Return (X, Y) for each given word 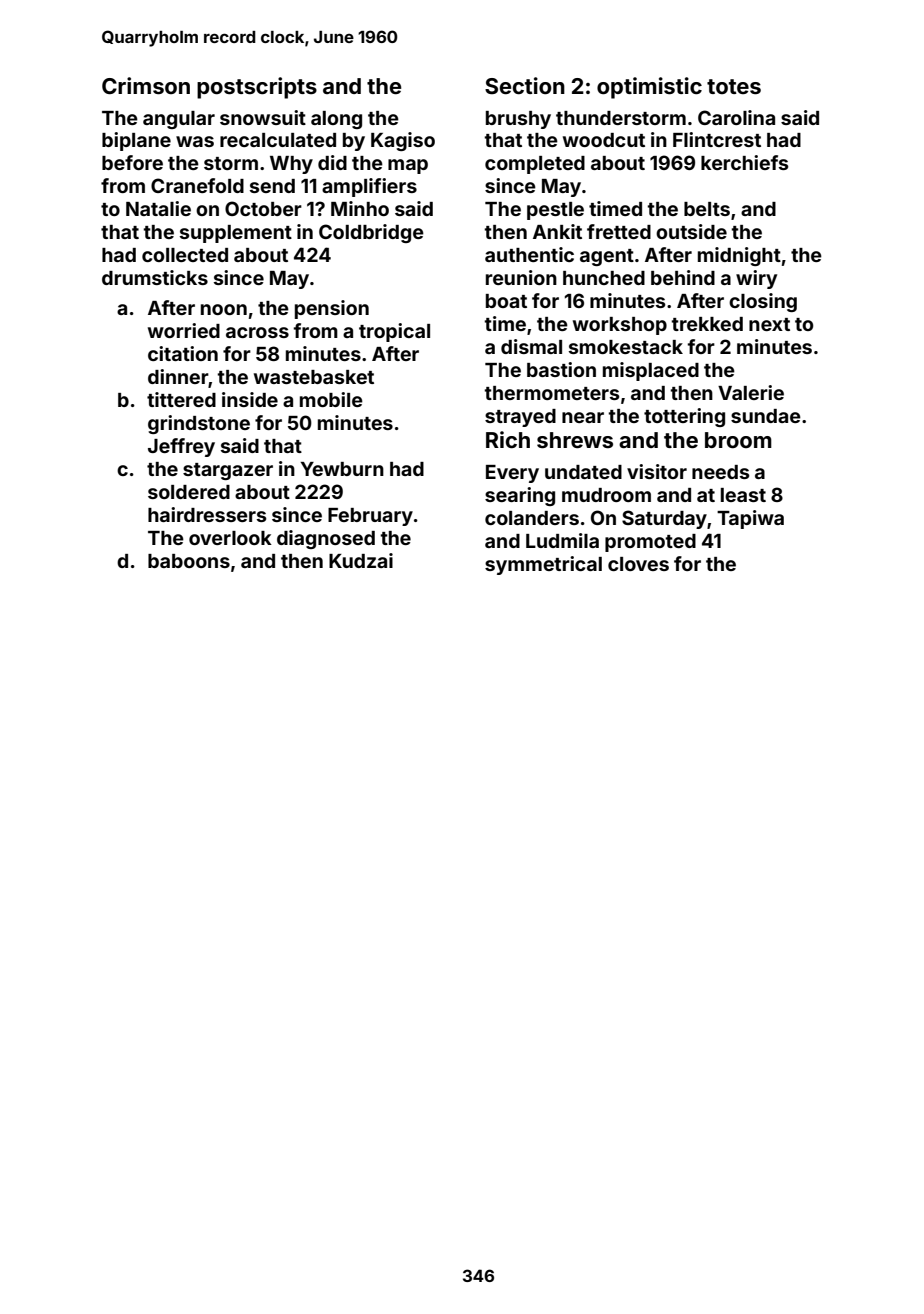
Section (525, 85)
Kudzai (361, 560)
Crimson (146, 85)
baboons (189, 561)
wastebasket (314, 377)
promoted (650, 543)
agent (607, 257)
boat (506, 301)
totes (734, 86)
